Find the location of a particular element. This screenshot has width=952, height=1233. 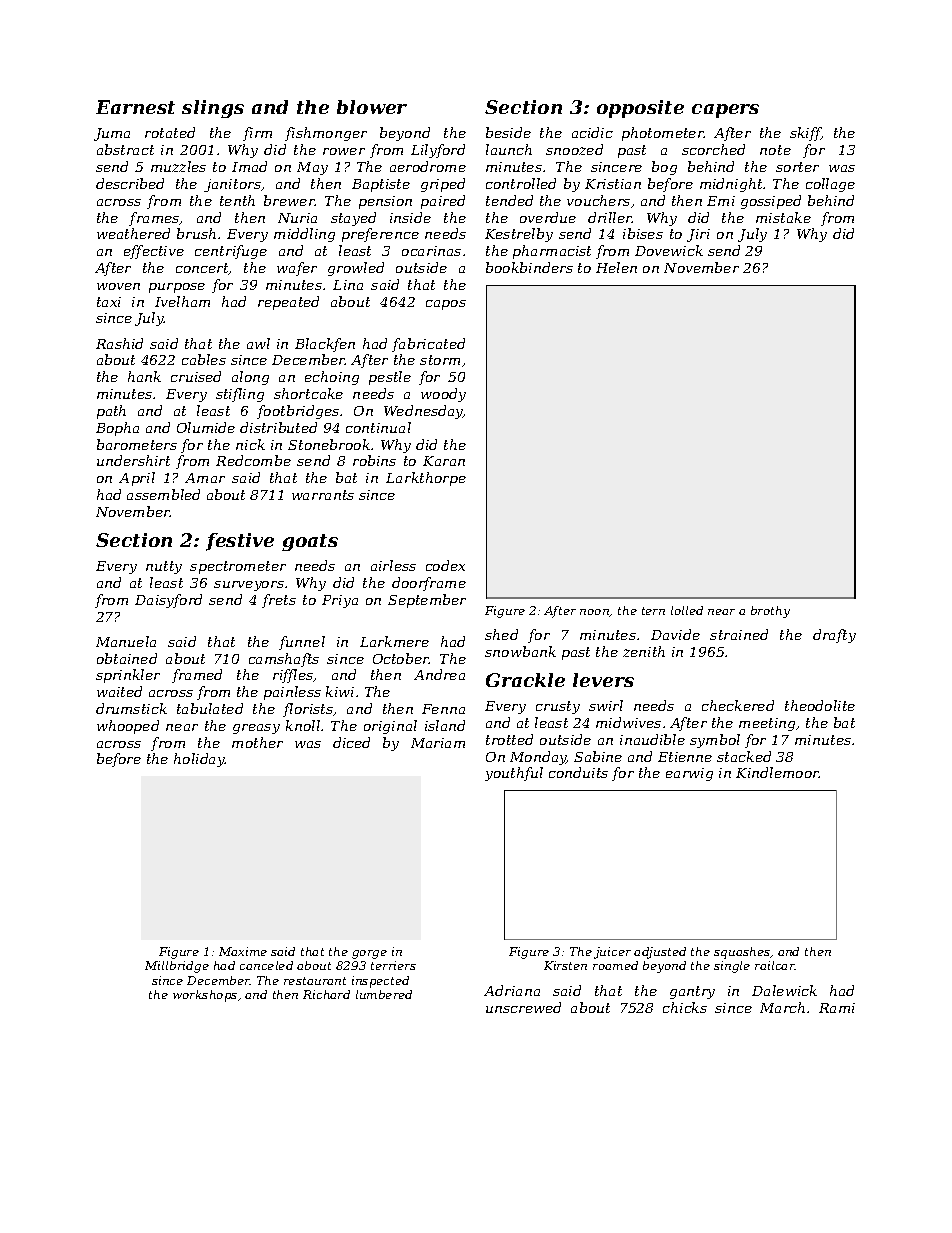

opposite is located at coordinates (640, 109).
